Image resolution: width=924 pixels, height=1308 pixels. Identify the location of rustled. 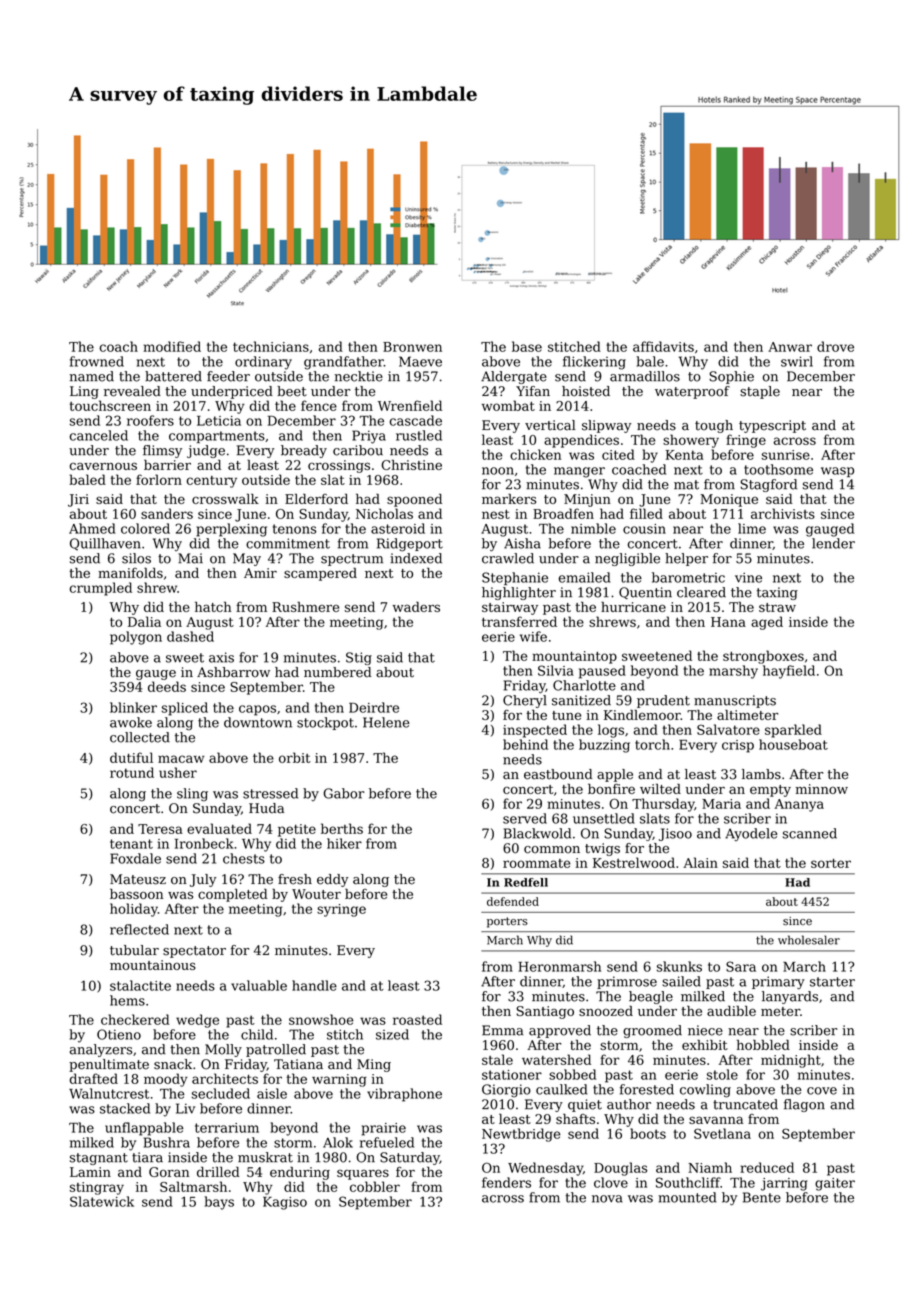
(419, 435).
